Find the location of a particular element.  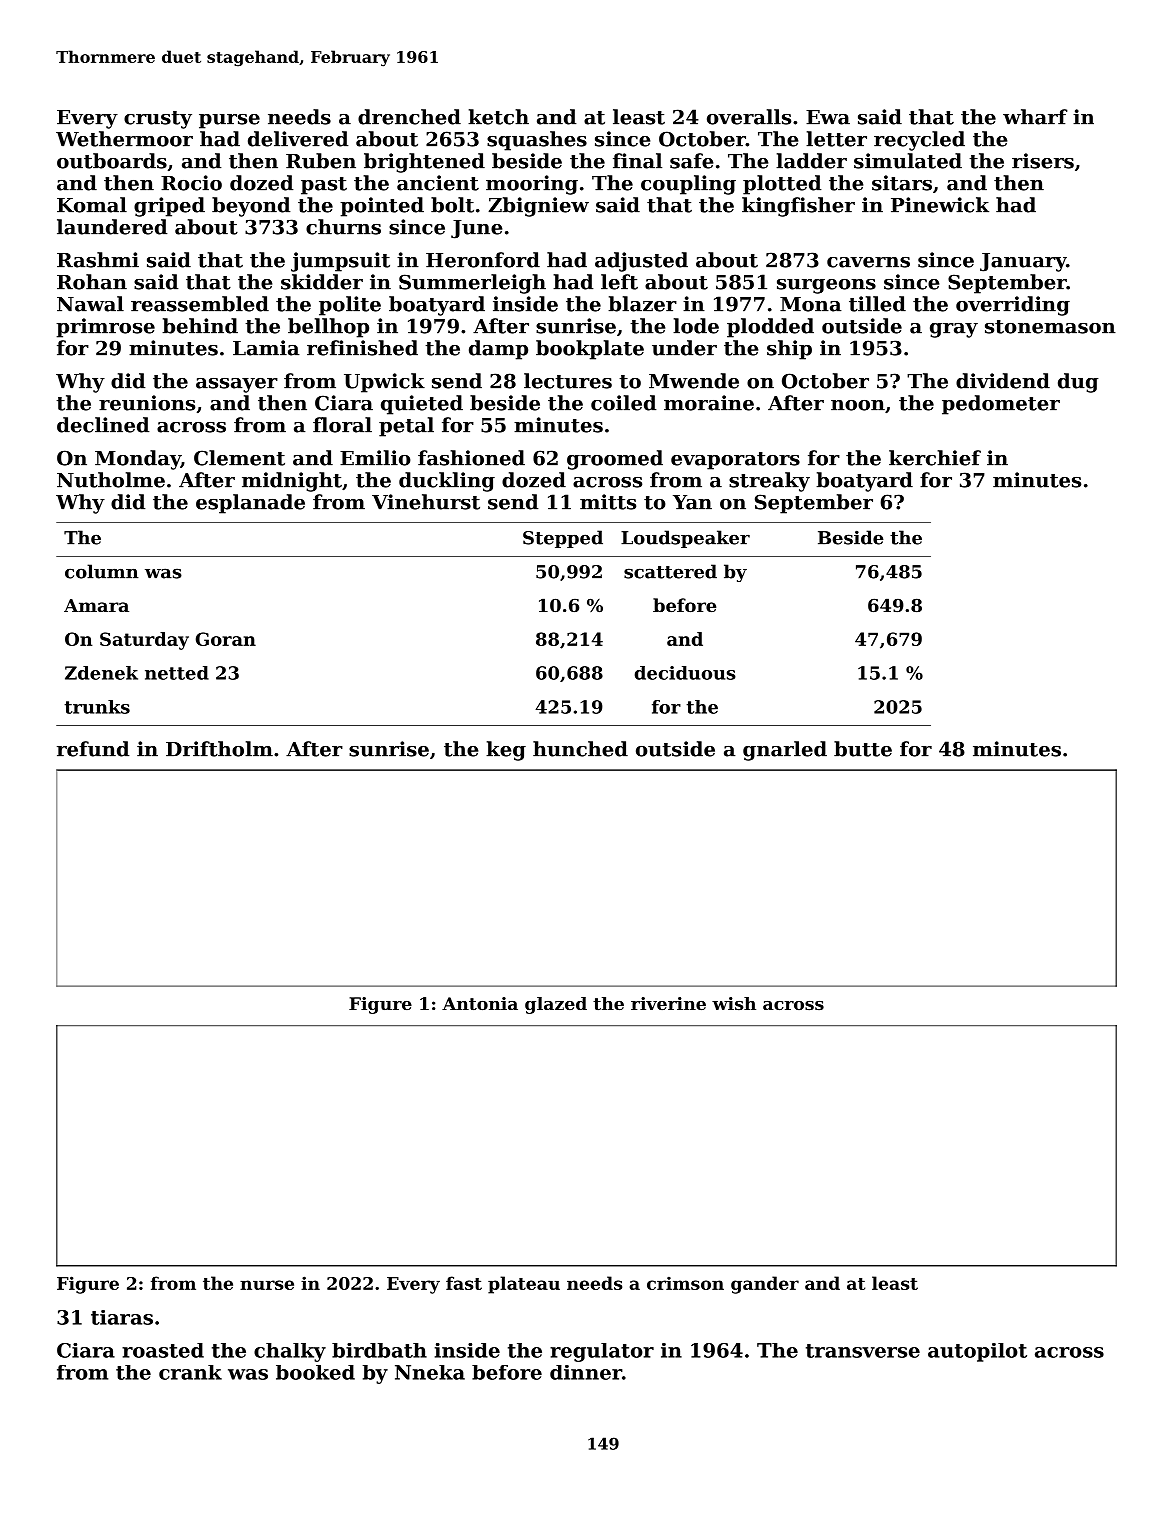

Amara is located at coordinates (96, 605).
